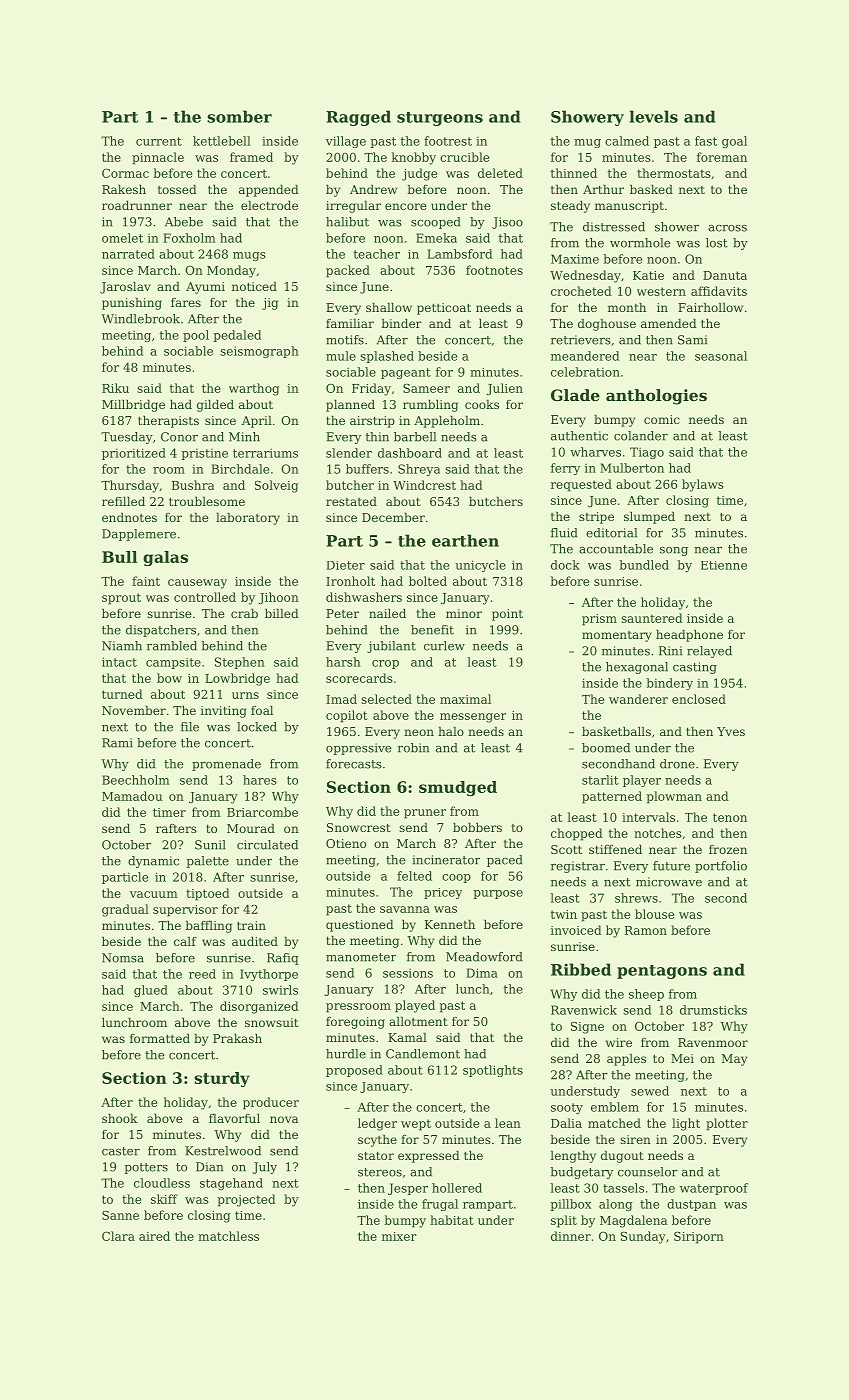  I want to click on plotter, so click(727, 1124).
